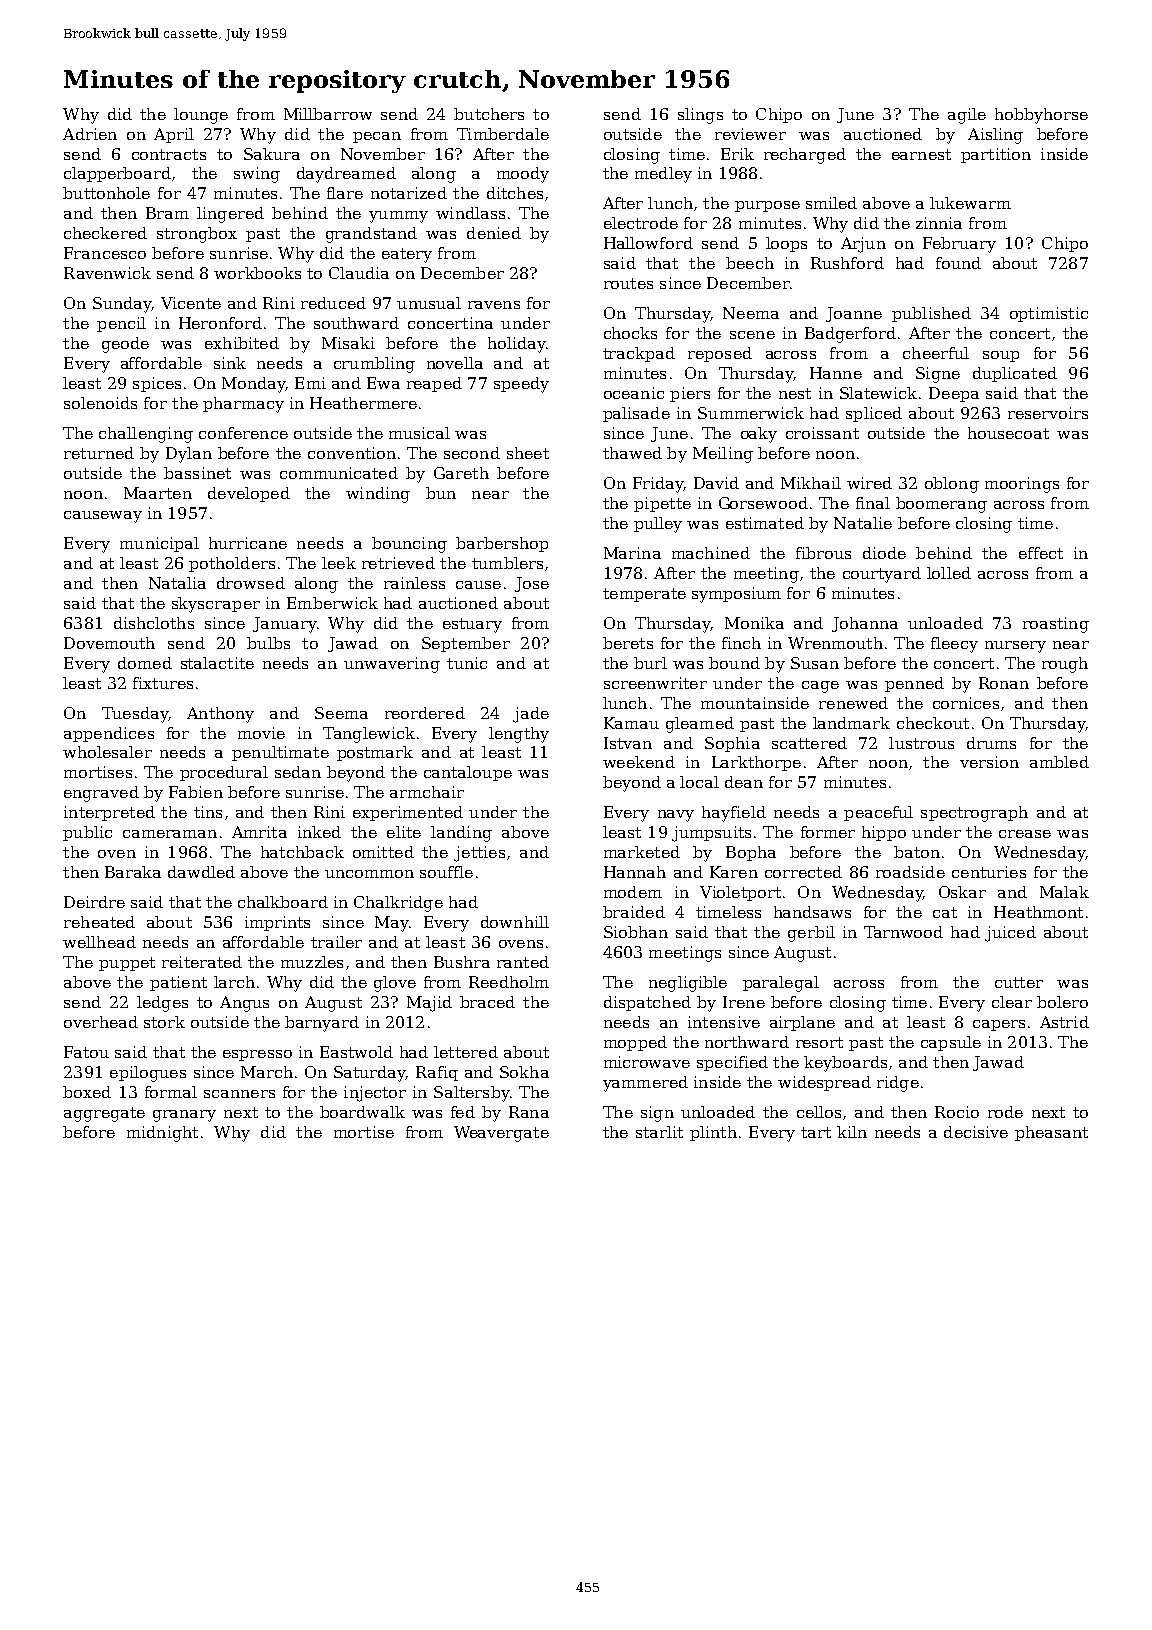  I want to click on yammered, so click(645, 1084).
